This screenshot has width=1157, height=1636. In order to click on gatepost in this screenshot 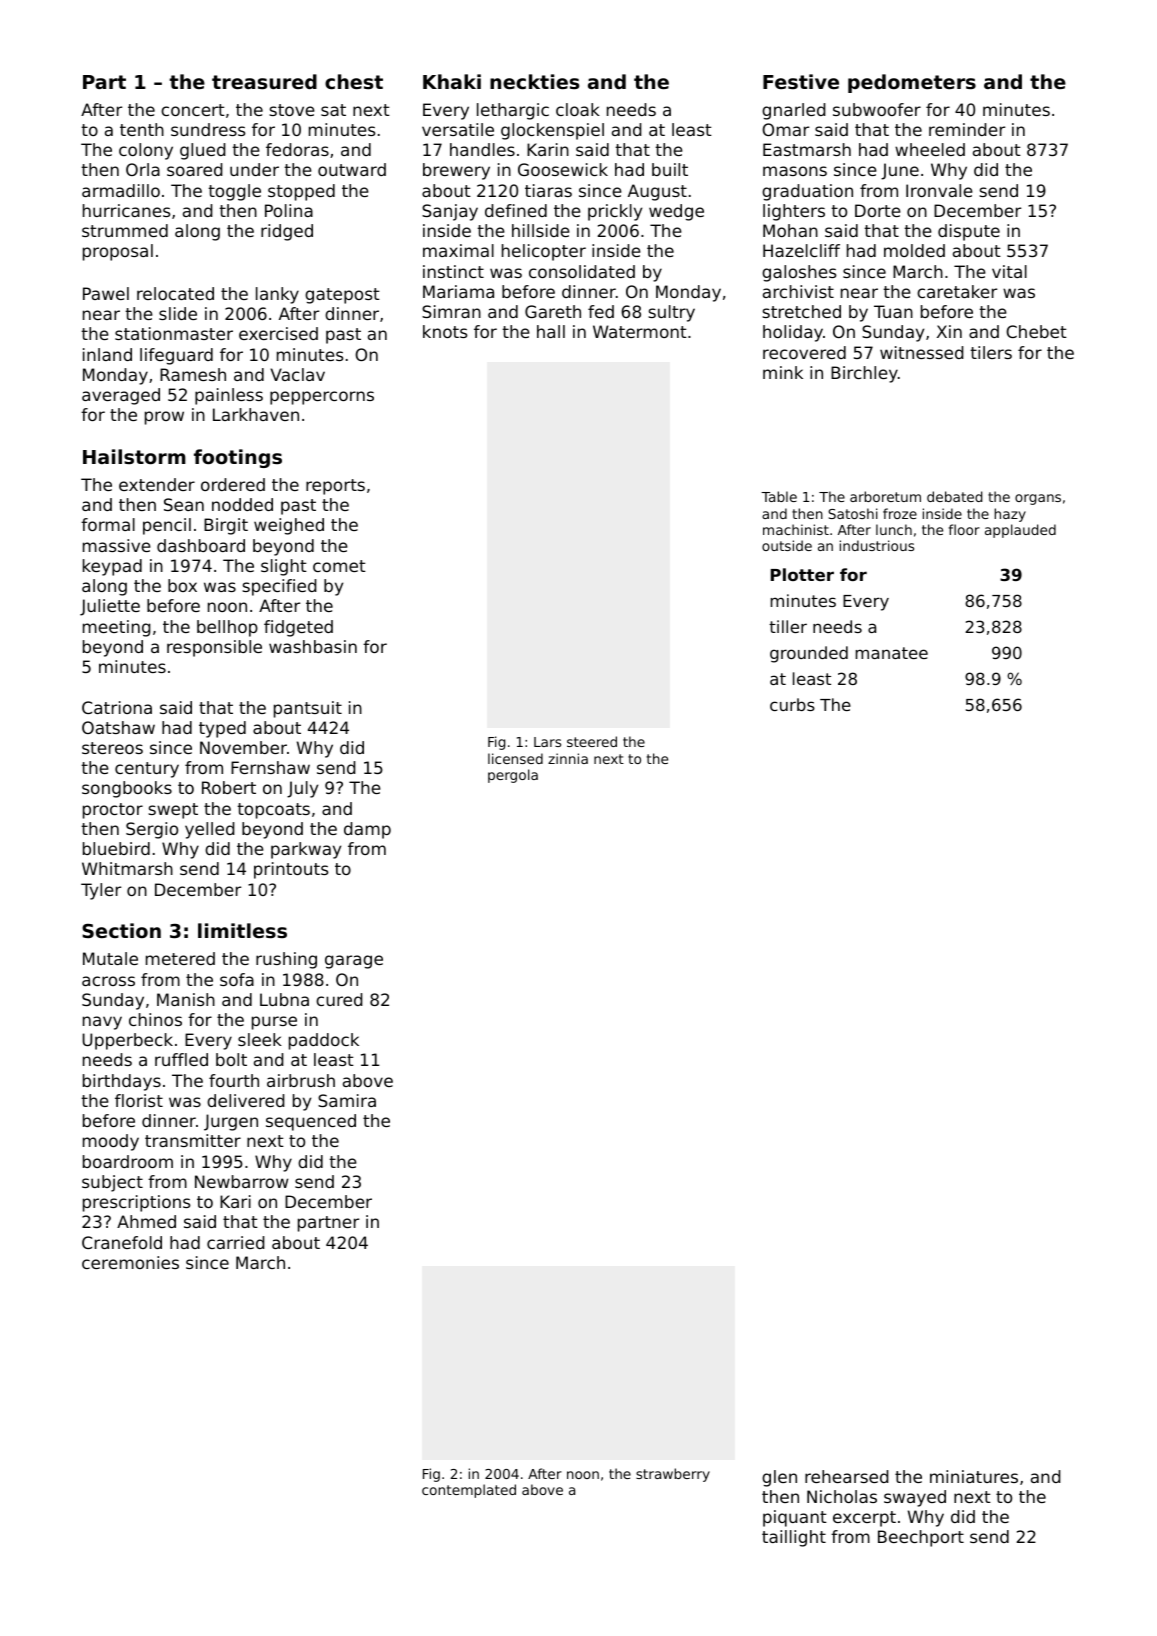, I will do `click(342, 296)`.
